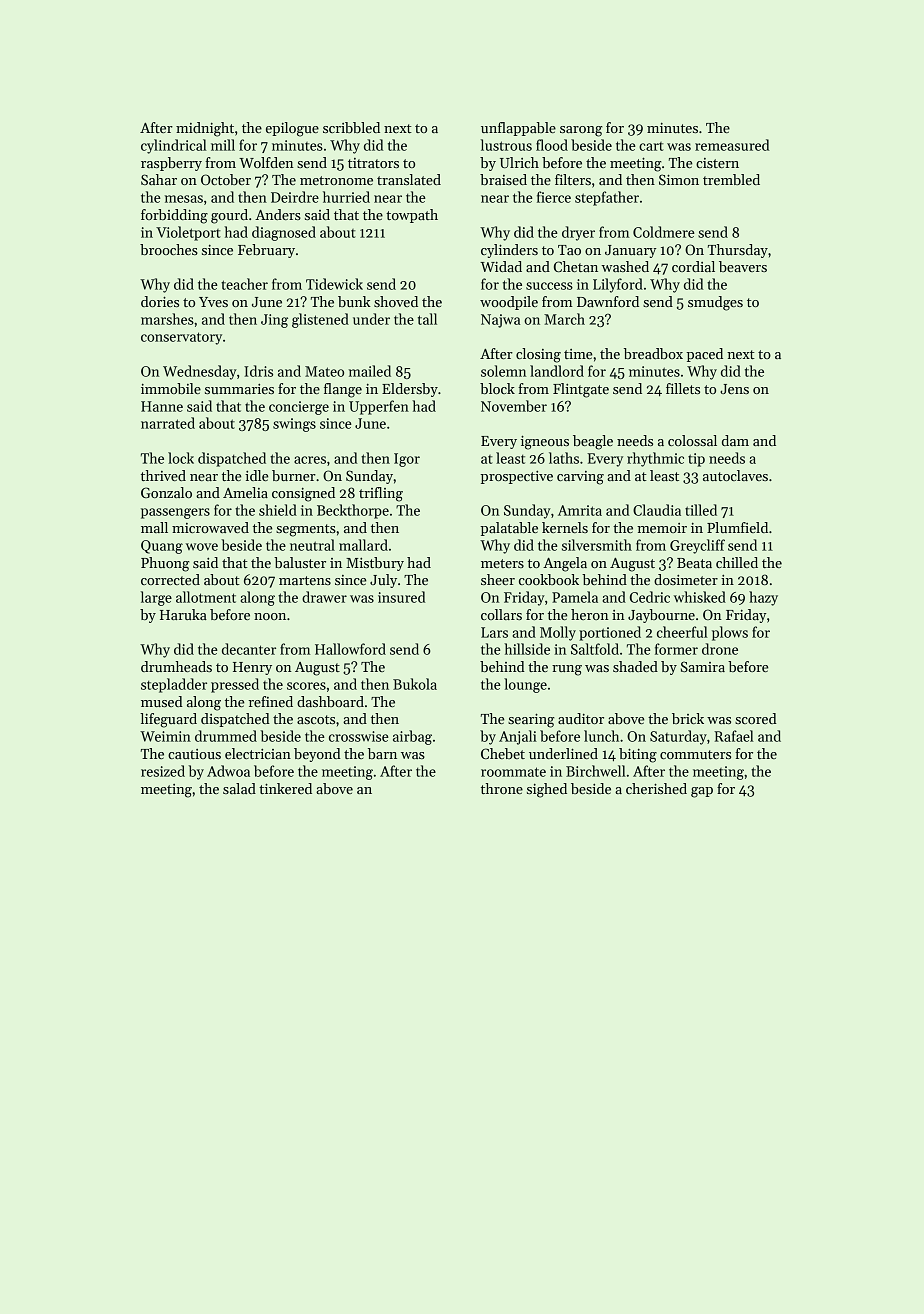 This page has height=1314, width=924. What do you see at coordinates (630, 251) in the page?
I see `January` at bounding box center [630, 251].
